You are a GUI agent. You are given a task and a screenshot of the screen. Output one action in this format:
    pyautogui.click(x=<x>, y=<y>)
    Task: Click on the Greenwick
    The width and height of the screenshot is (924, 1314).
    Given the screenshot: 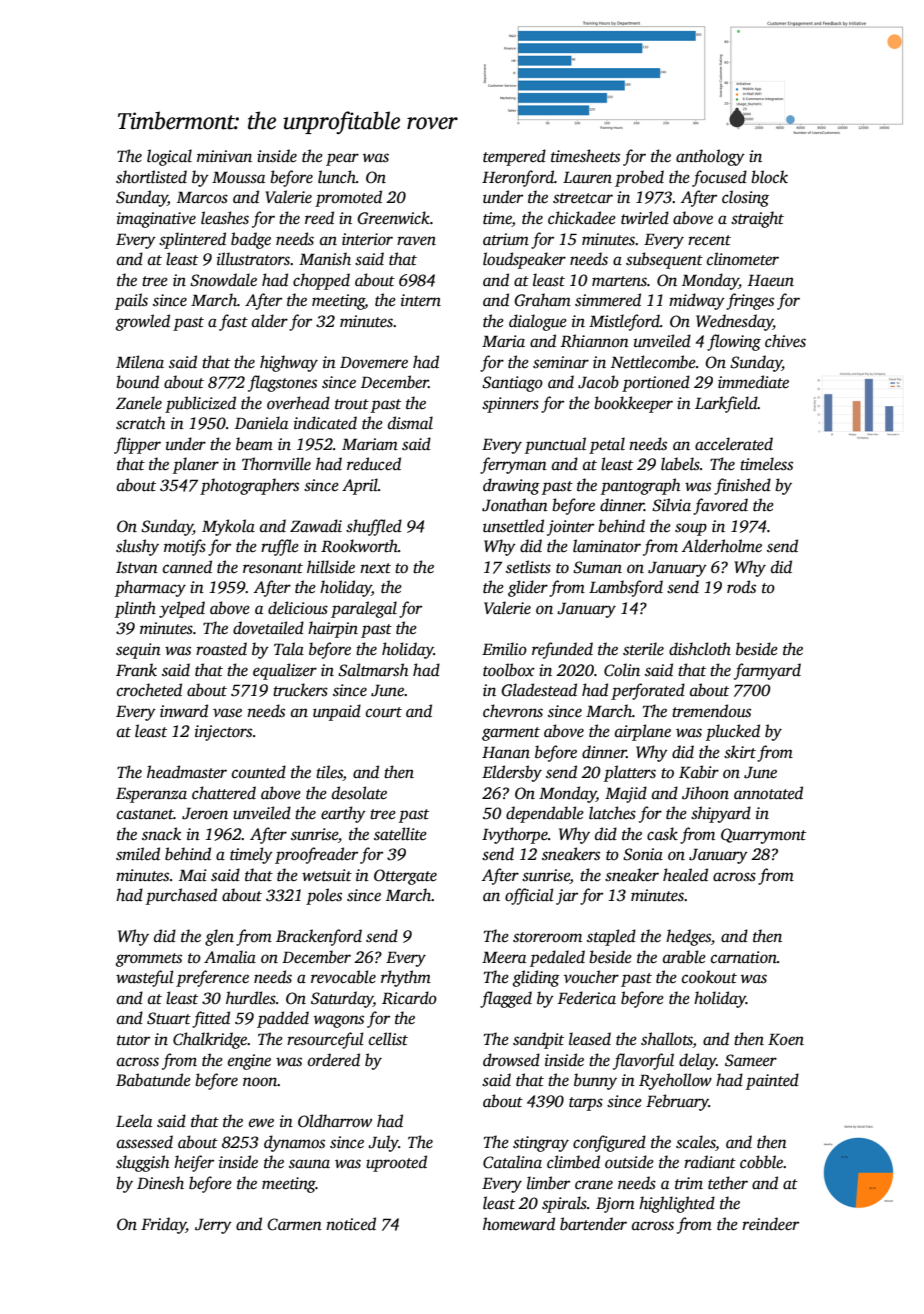 What is the action you would take?
    pyautogui.click(x=393, y=218)
